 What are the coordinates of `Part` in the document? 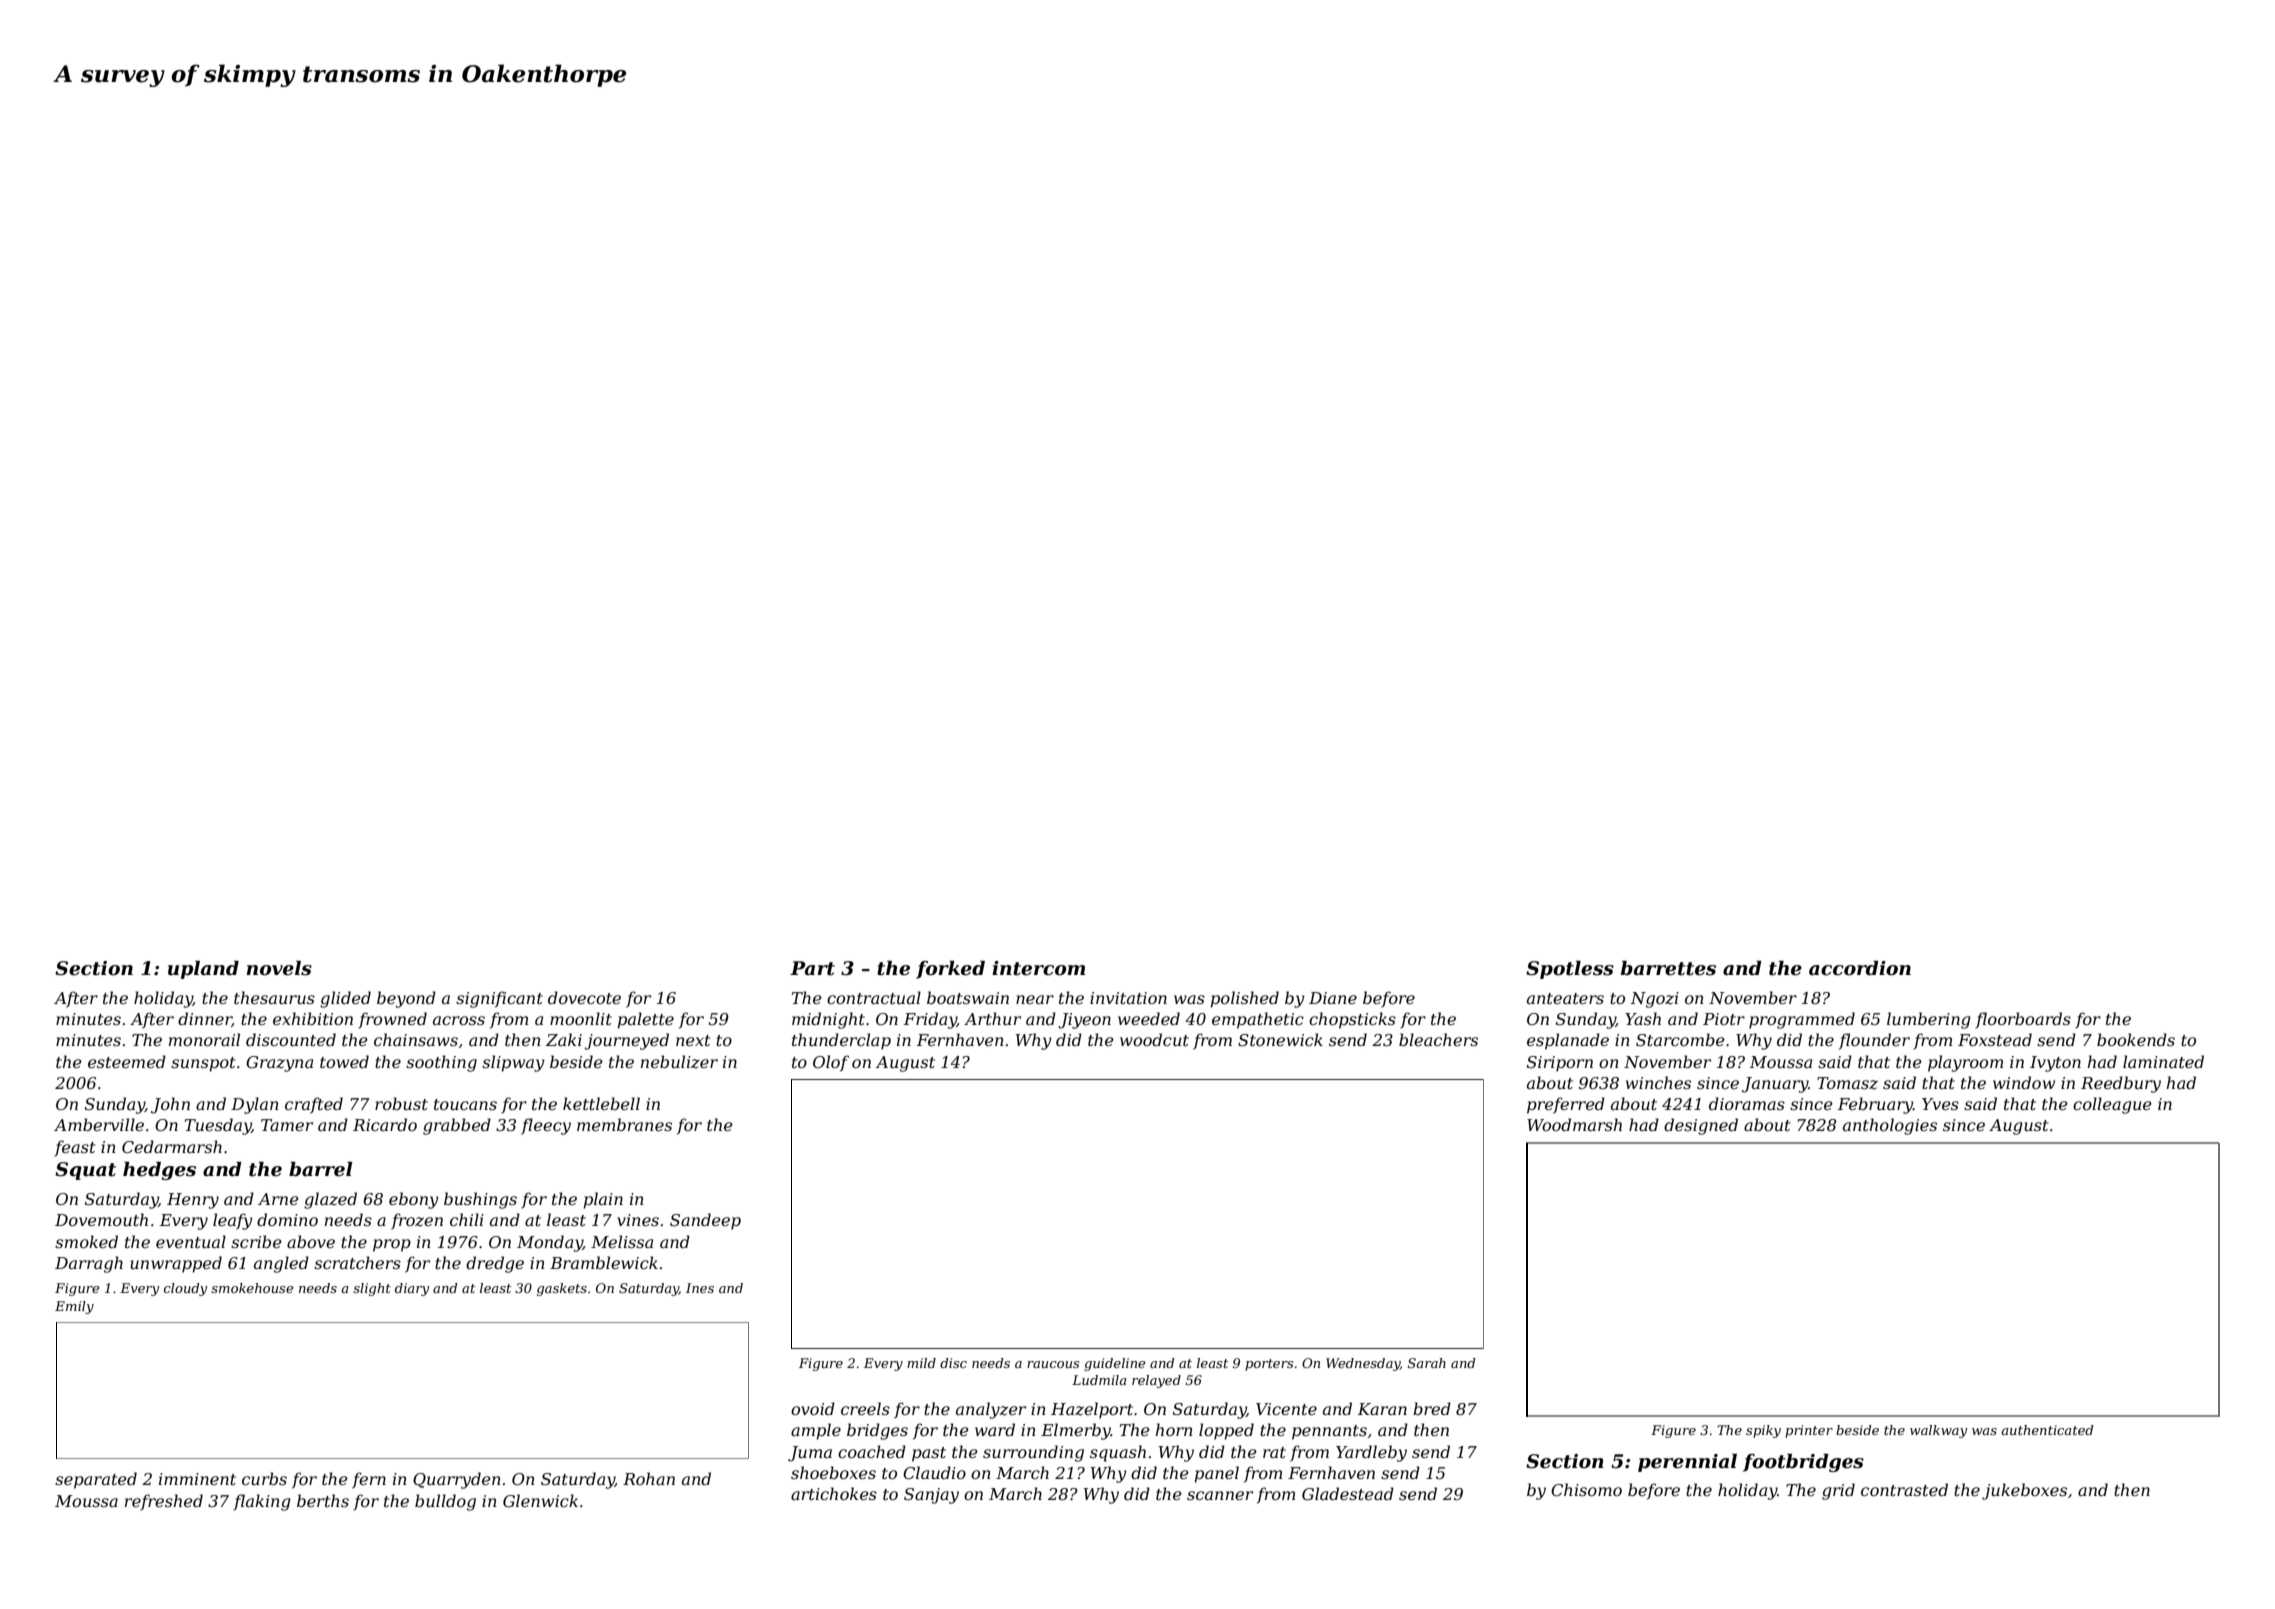 It's located at (812, 968).
